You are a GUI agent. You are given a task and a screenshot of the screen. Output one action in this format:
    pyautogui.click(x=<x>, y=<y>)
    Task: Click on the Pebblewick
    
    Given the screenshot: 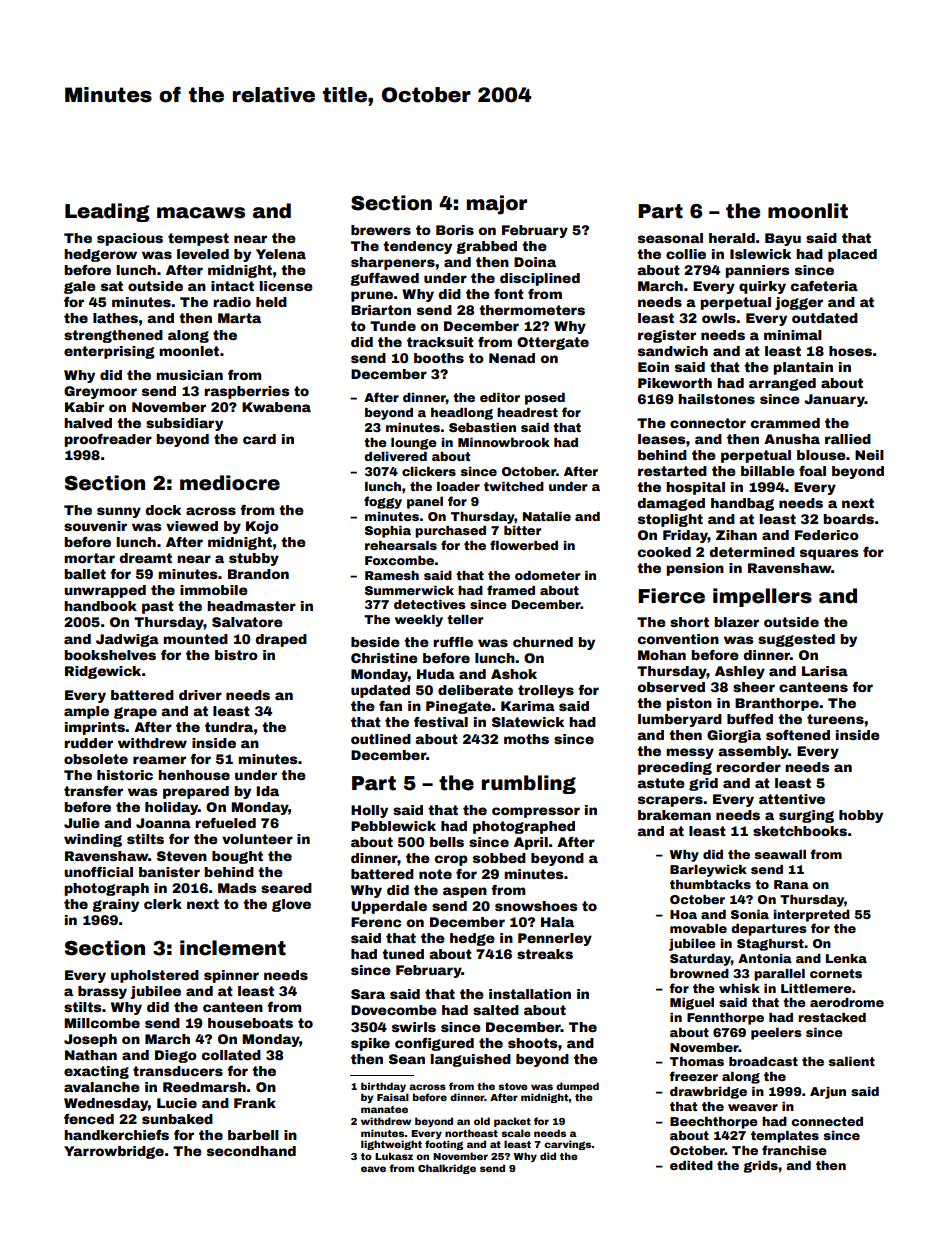 What is the action you would take?
    pyautogui.click(x=393, y=826)
